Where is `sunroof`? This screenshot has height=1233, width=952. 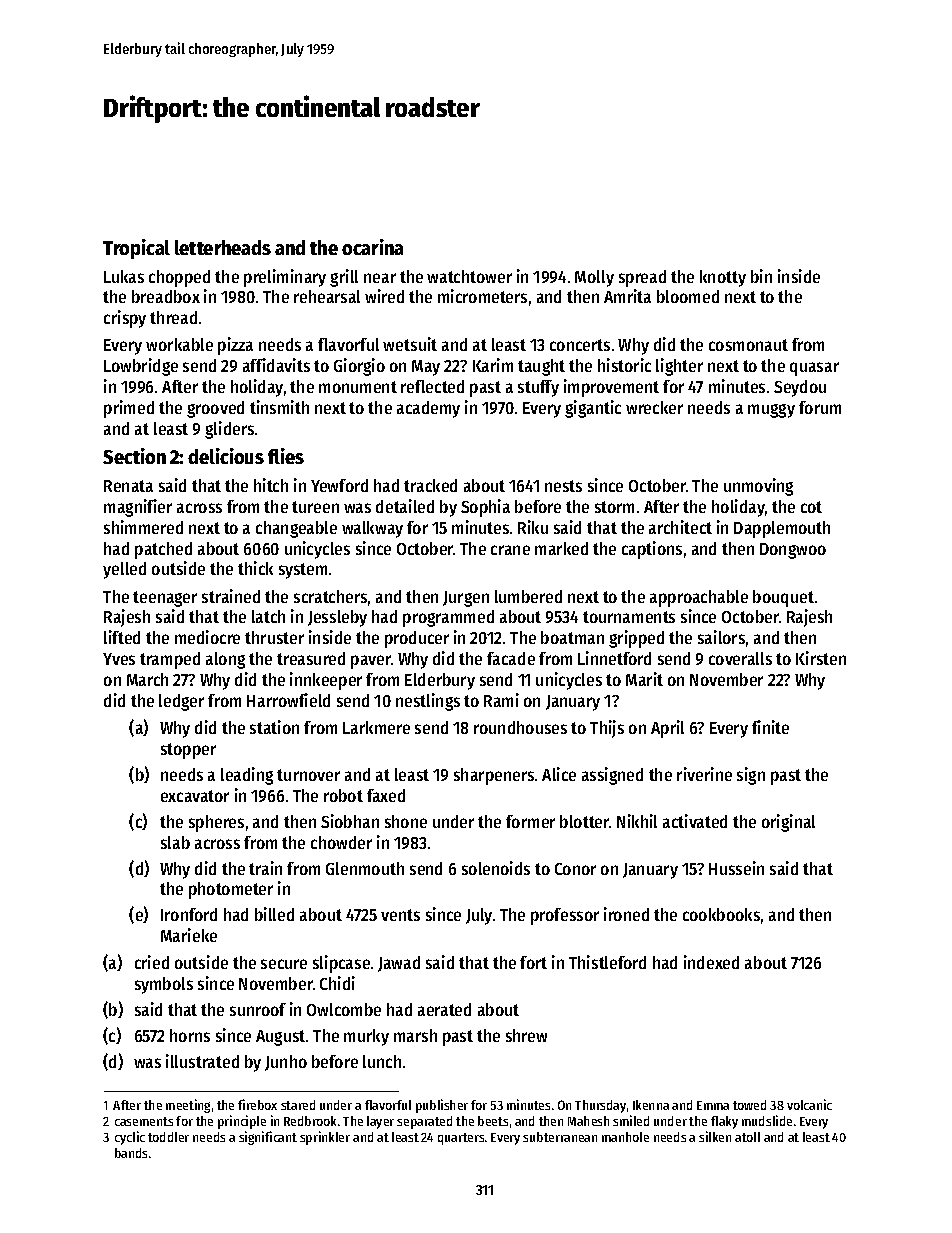 sunroof is located at coordinates (258, 1009).
